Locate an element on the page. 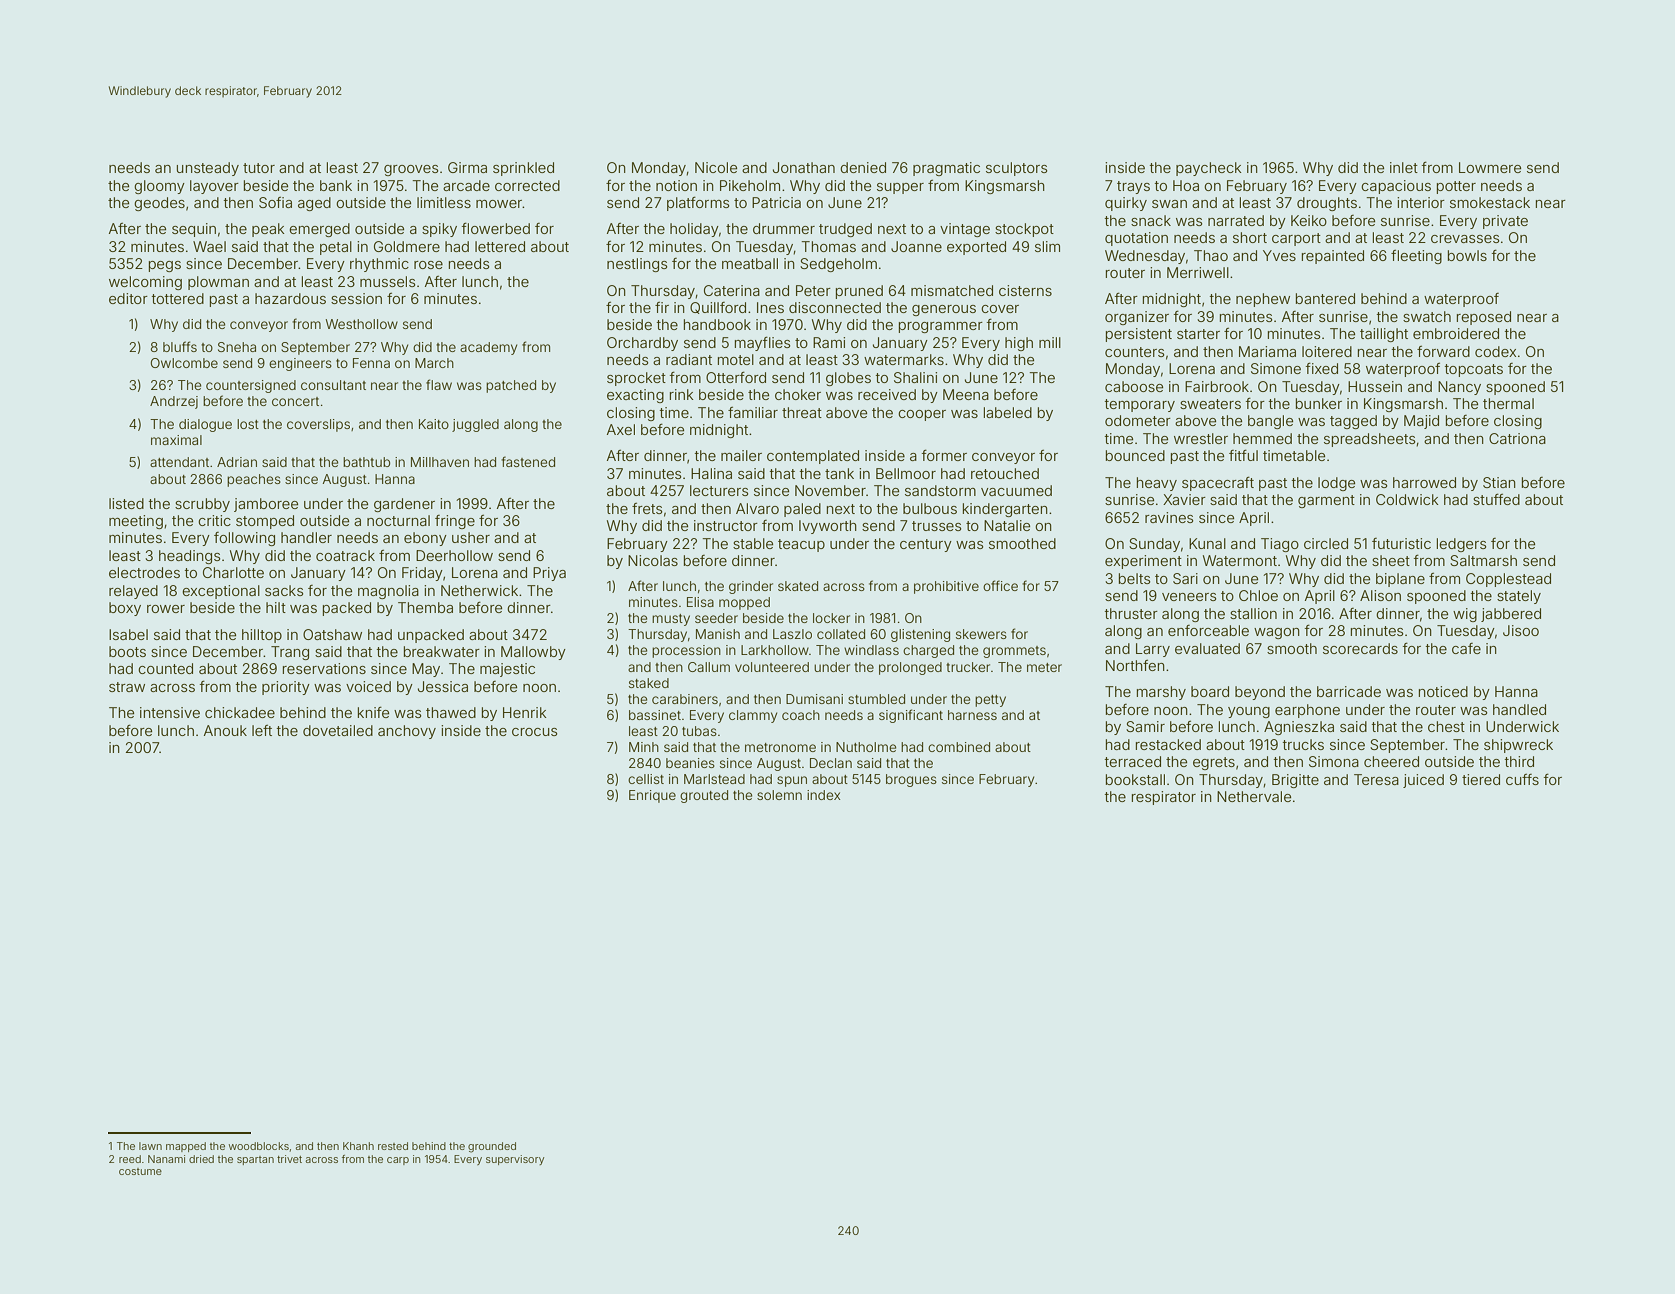  swan is located at coordinates (1169, 204).
